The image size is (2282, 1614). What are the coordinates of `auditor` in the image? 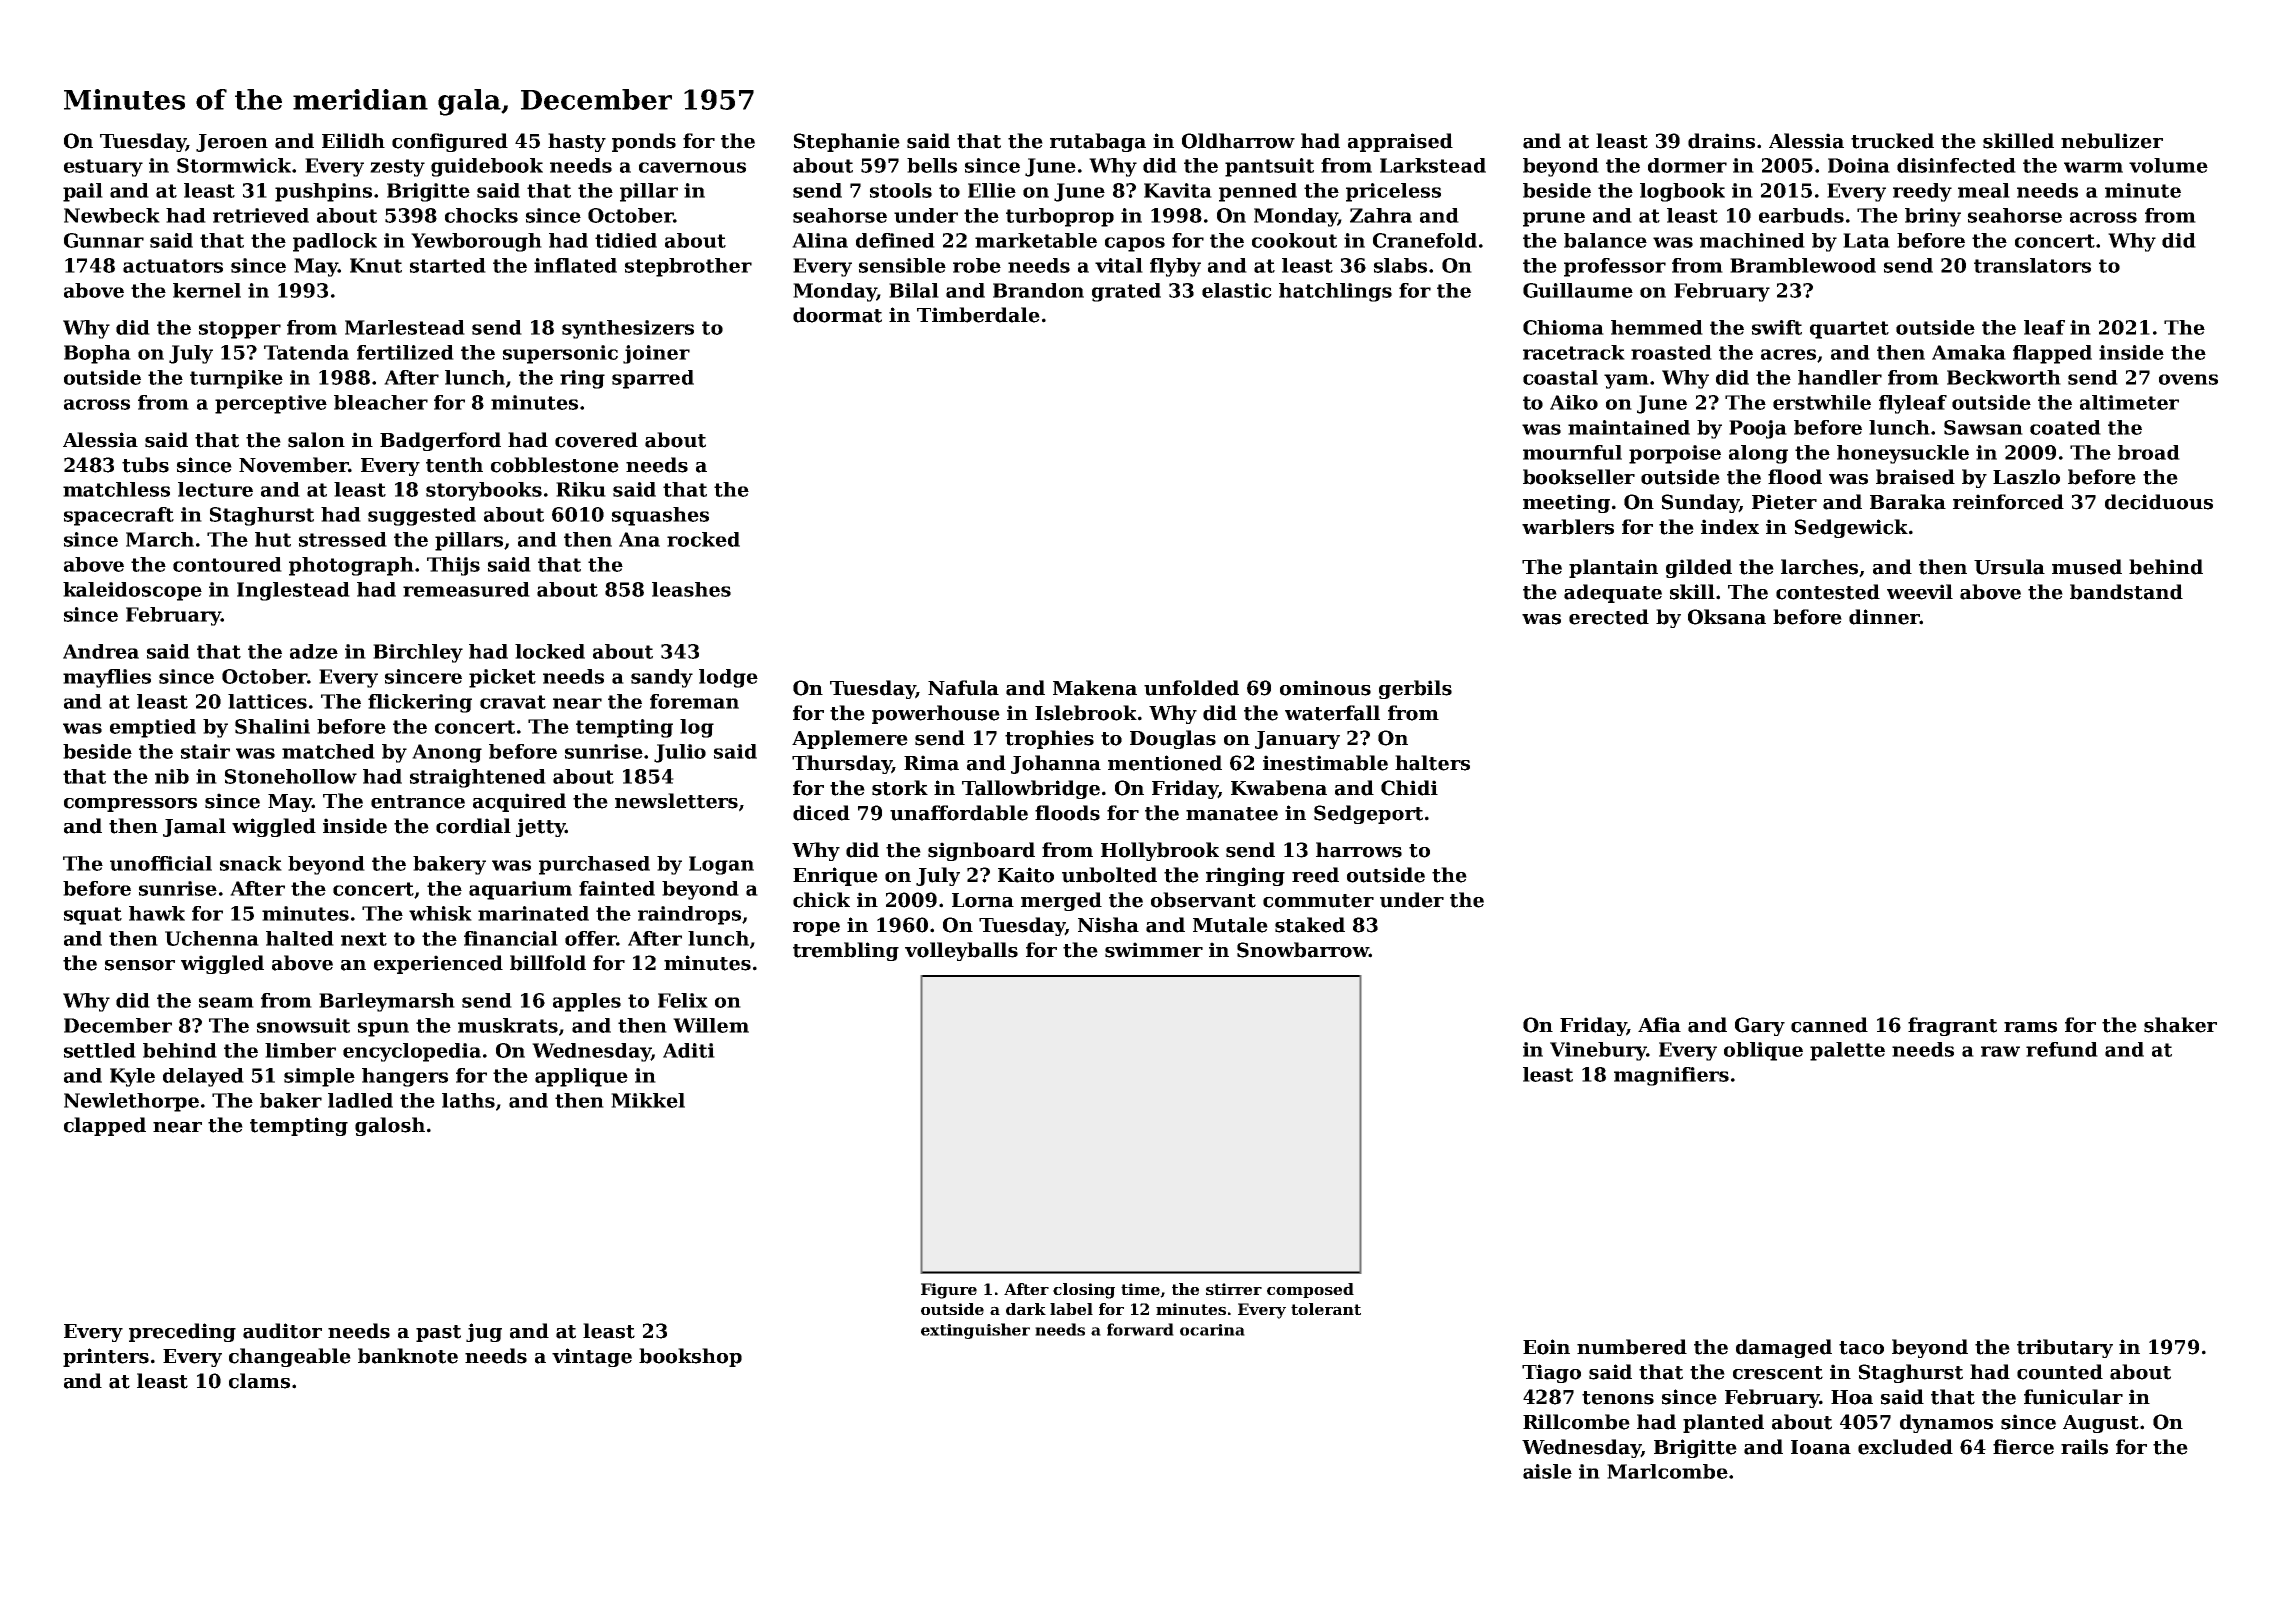 It's located at (282, 1331).
